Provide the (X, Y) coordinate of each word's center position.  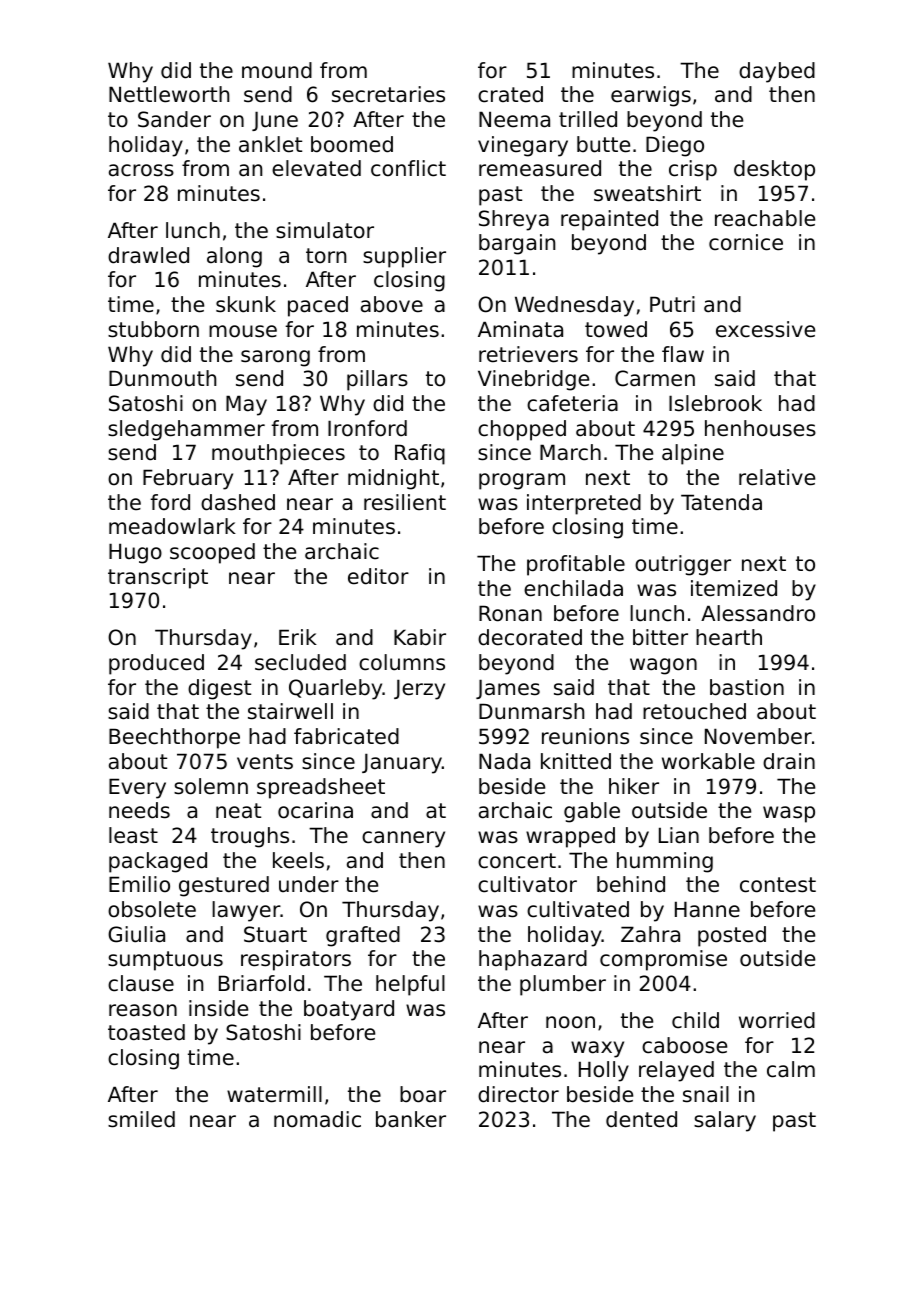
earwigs (651, 96)
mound (277, 70)
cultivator (527, 884)
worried (777, 1020)
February (188, 479)
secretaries (388, 94)
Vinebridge (533, 380)
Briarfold (261, 983)
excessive (765, 329)
